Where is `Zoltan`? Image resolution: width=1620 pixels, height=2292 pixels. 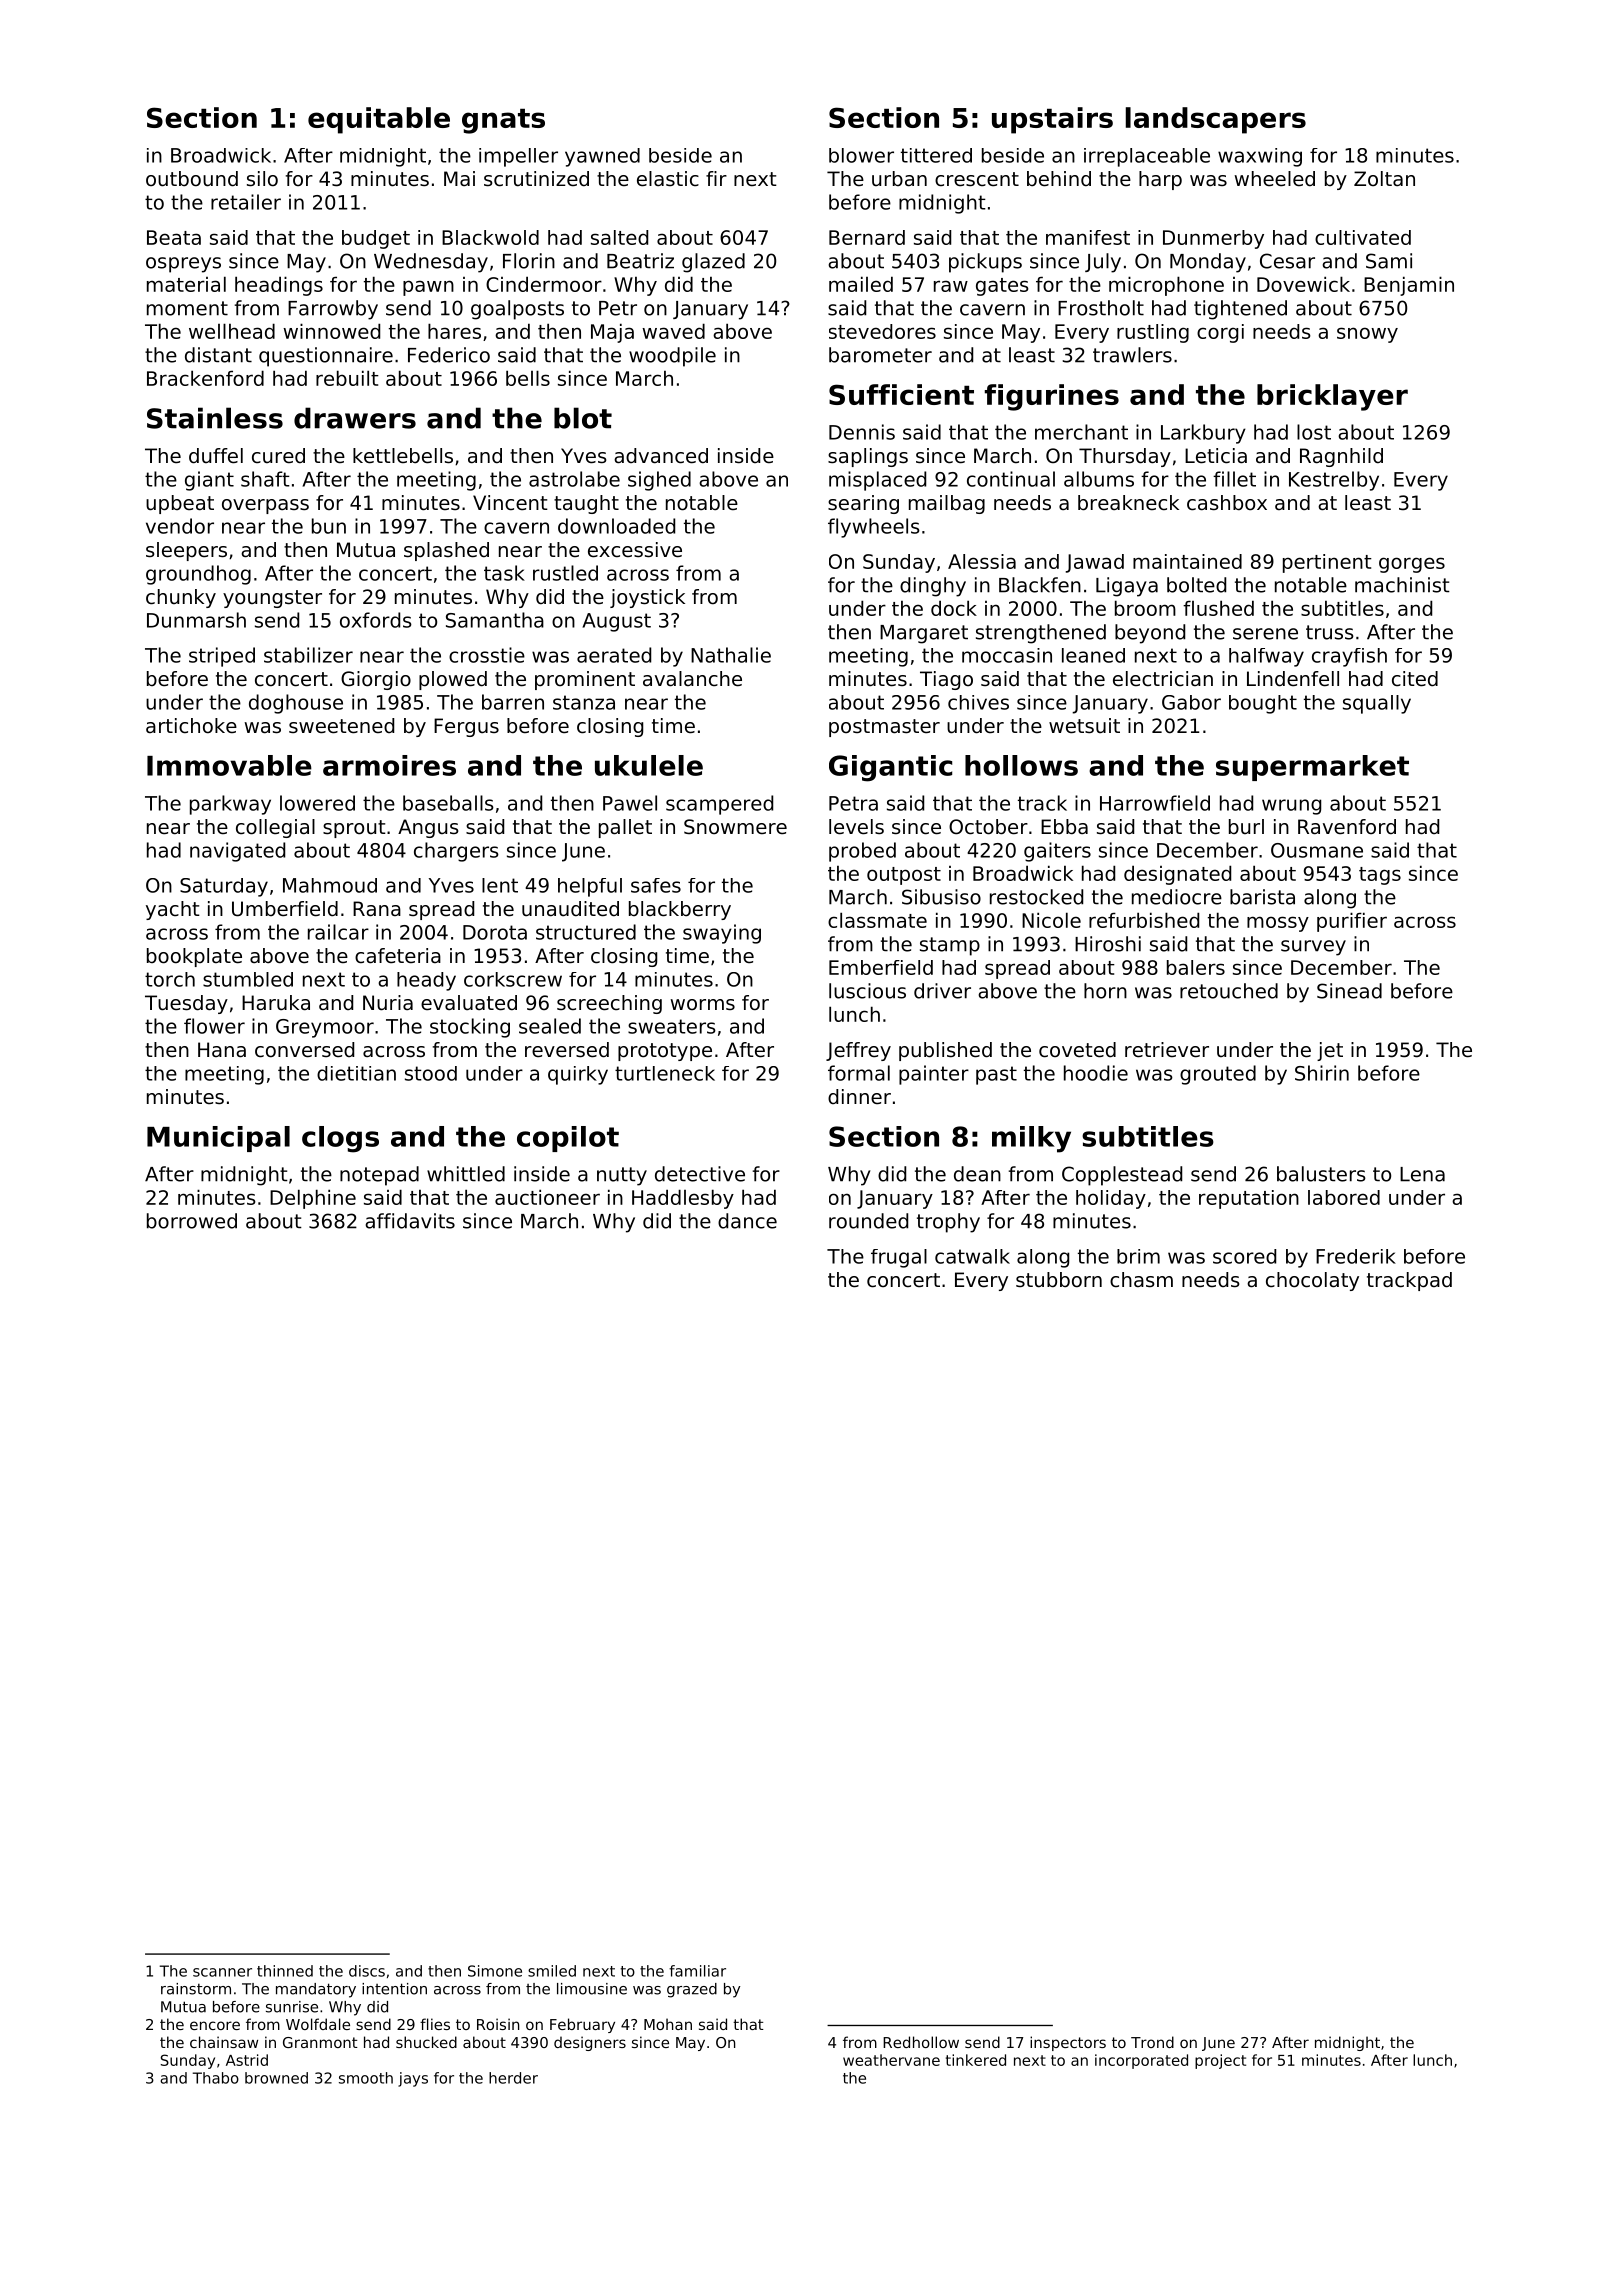
Zoltan is located at coordinates (1384, 178).
